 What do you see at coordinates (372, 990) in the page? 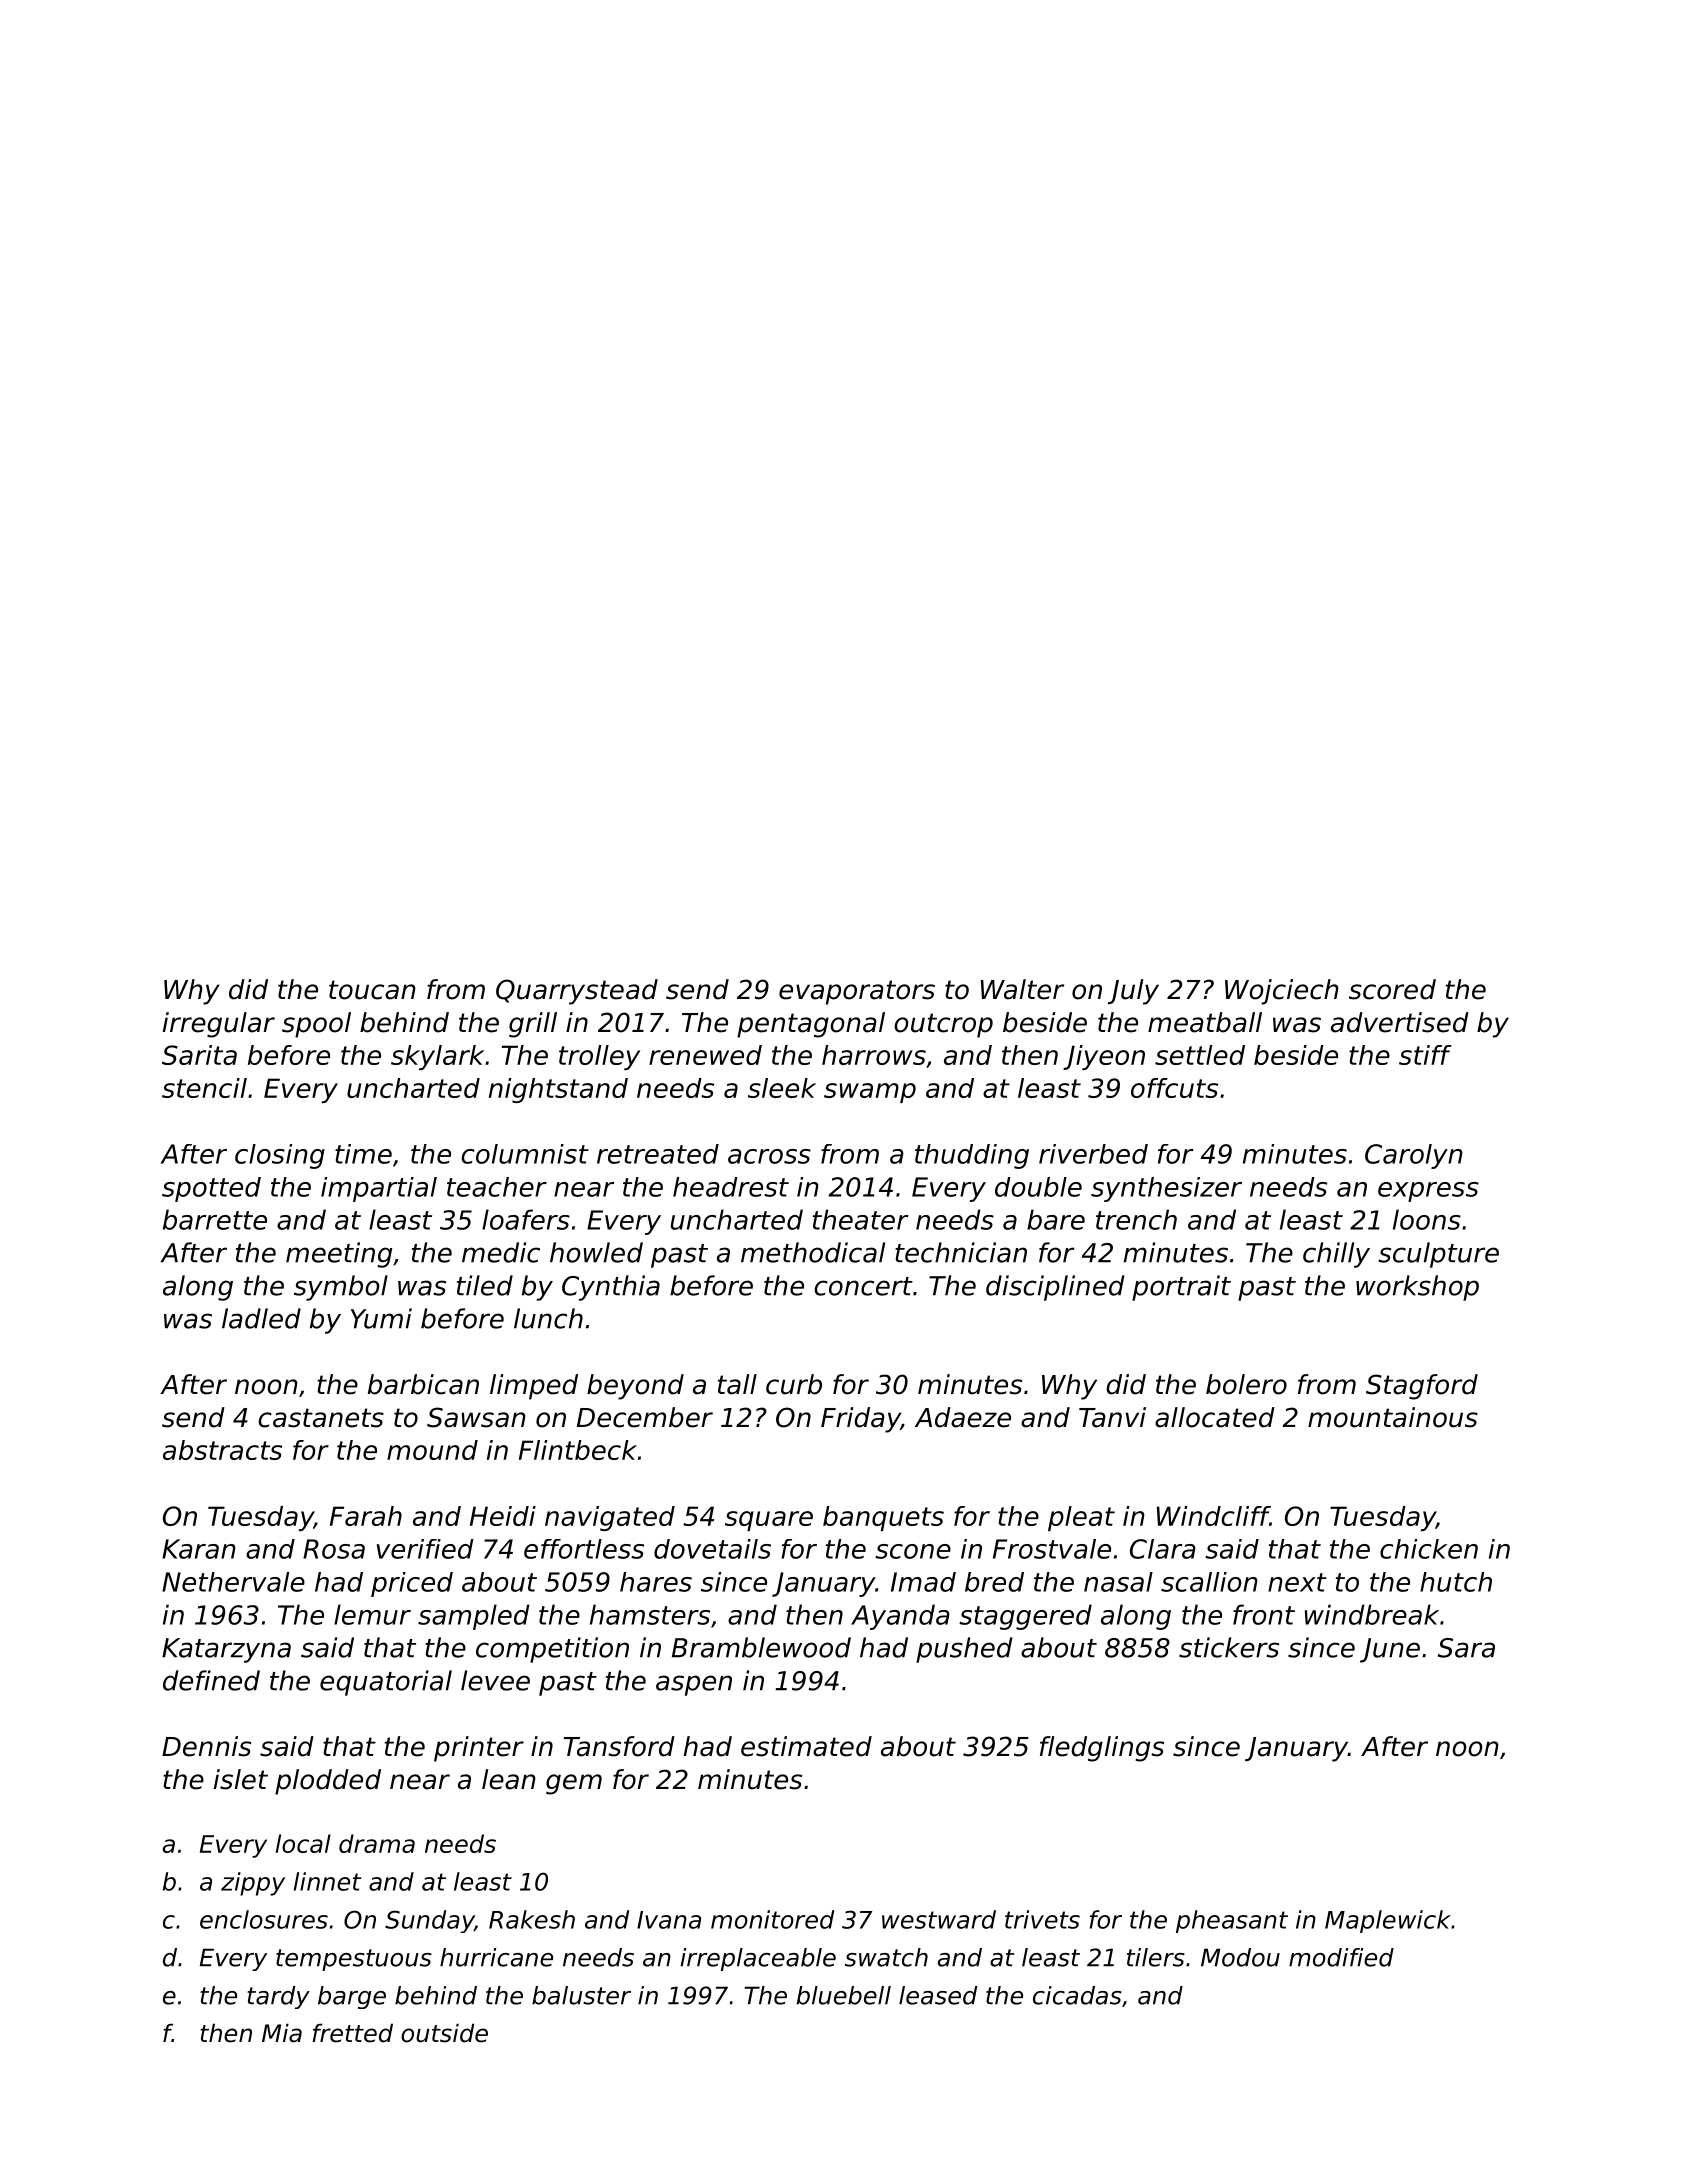
I see `toucan` at bounding box center [372, 990].
